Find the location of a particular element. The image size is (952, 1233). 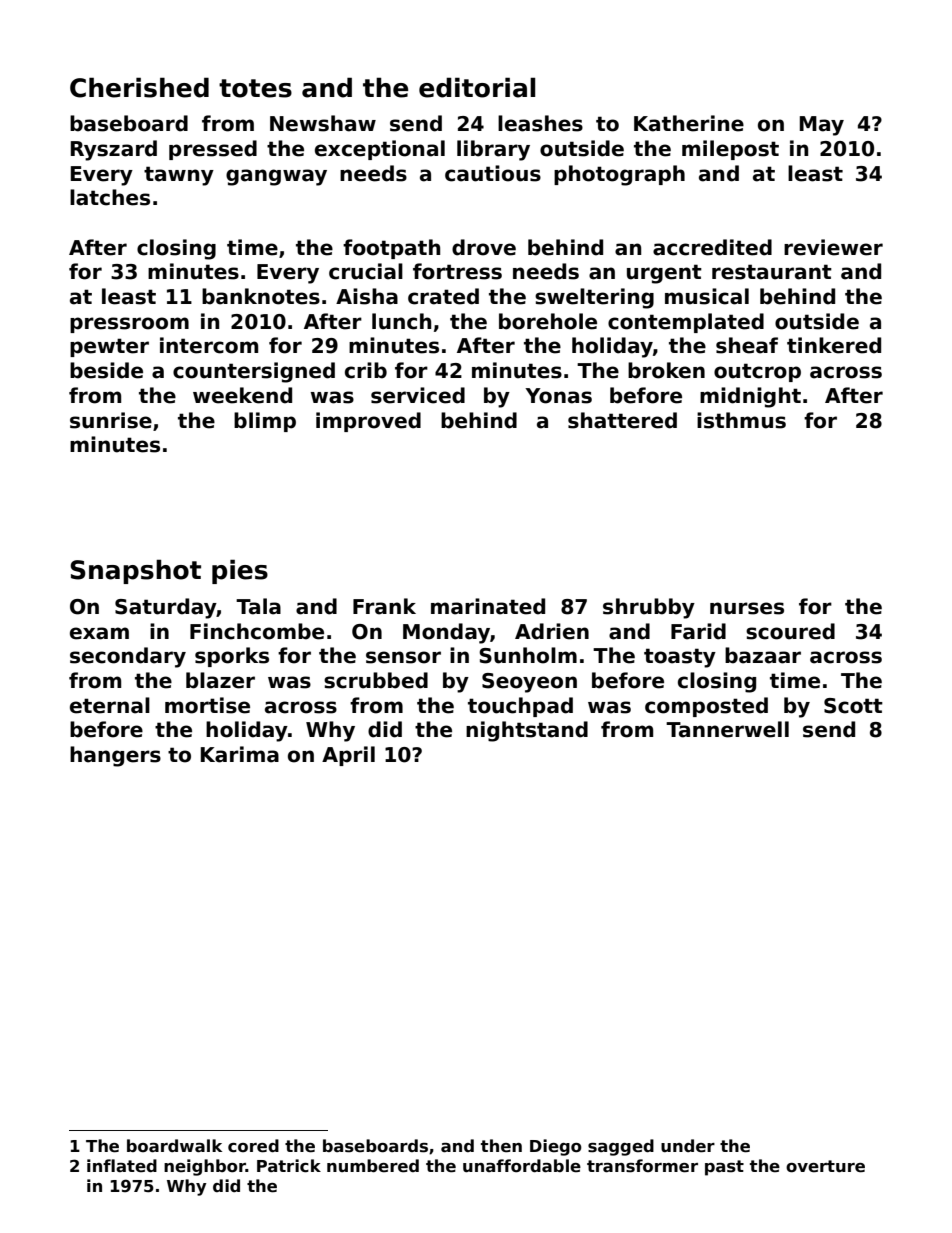

under is located at coordinates (688, 1146).
